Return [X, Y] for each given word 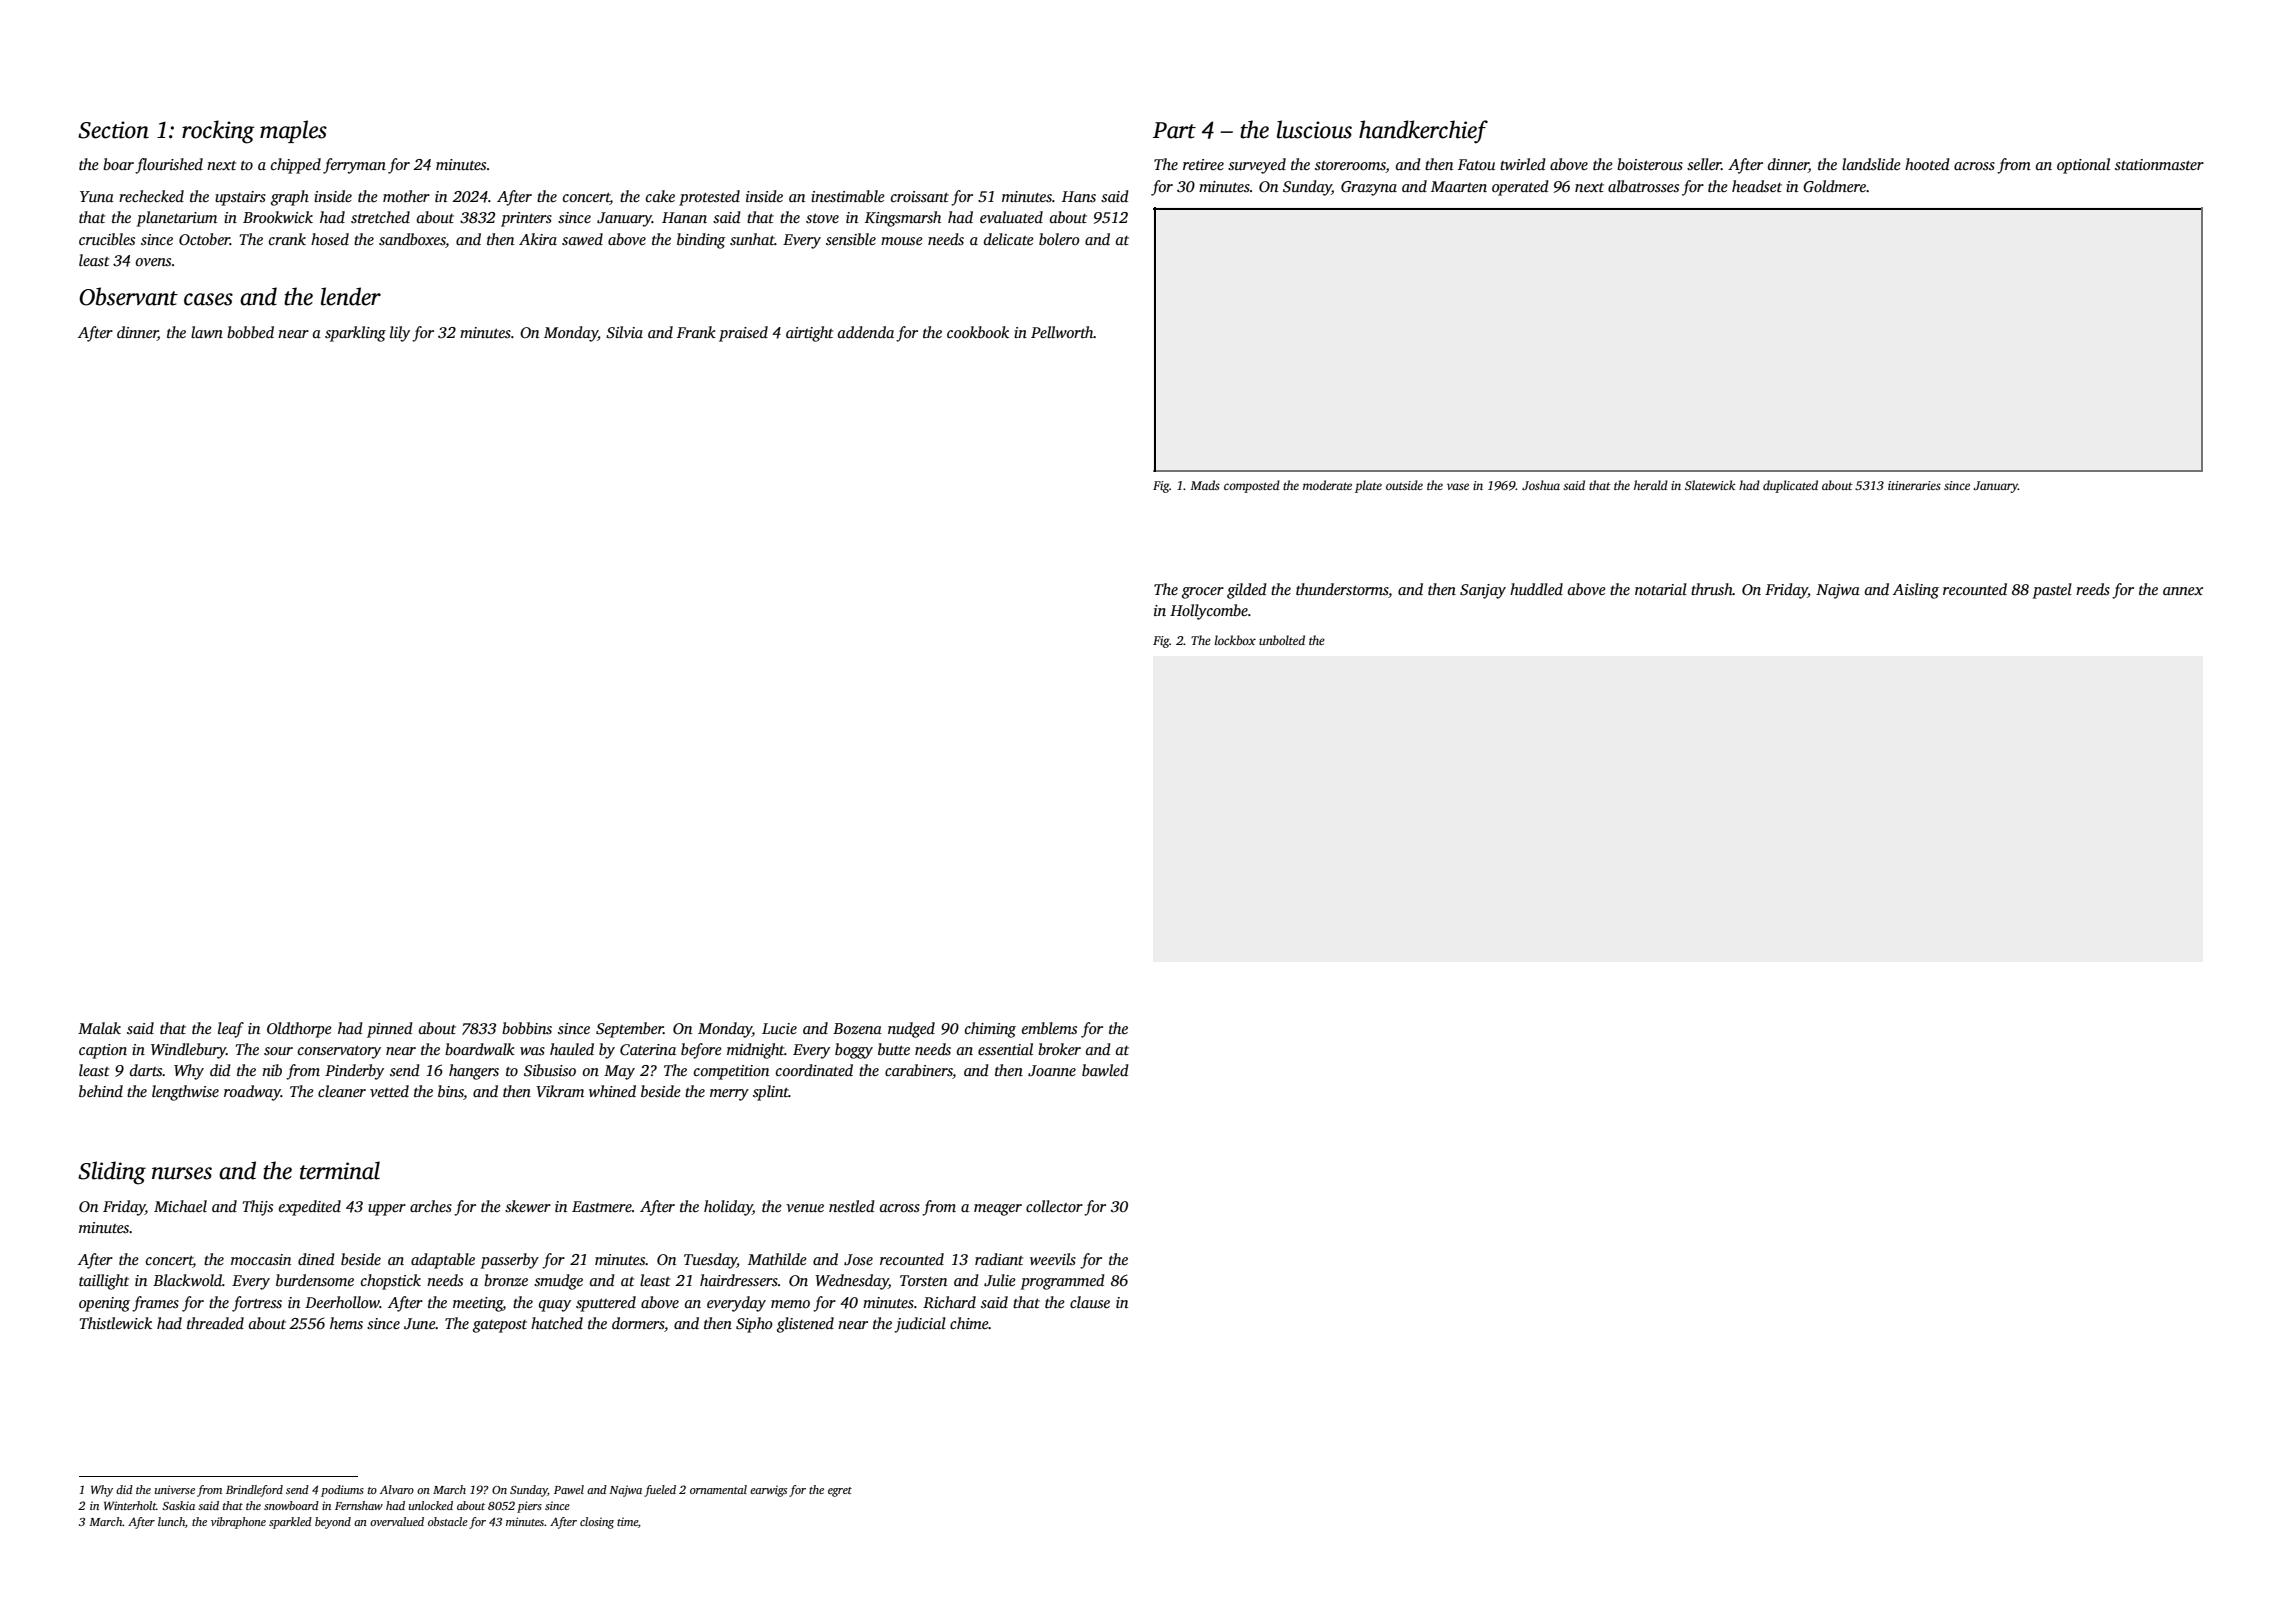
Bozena [857, 1028]
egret [840, 1492]
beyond [333, 1523]
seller [1704, 164]
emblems [1049, 1028]
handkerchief [1423, 132]
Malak [99, 1028]
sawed [582, 239]
